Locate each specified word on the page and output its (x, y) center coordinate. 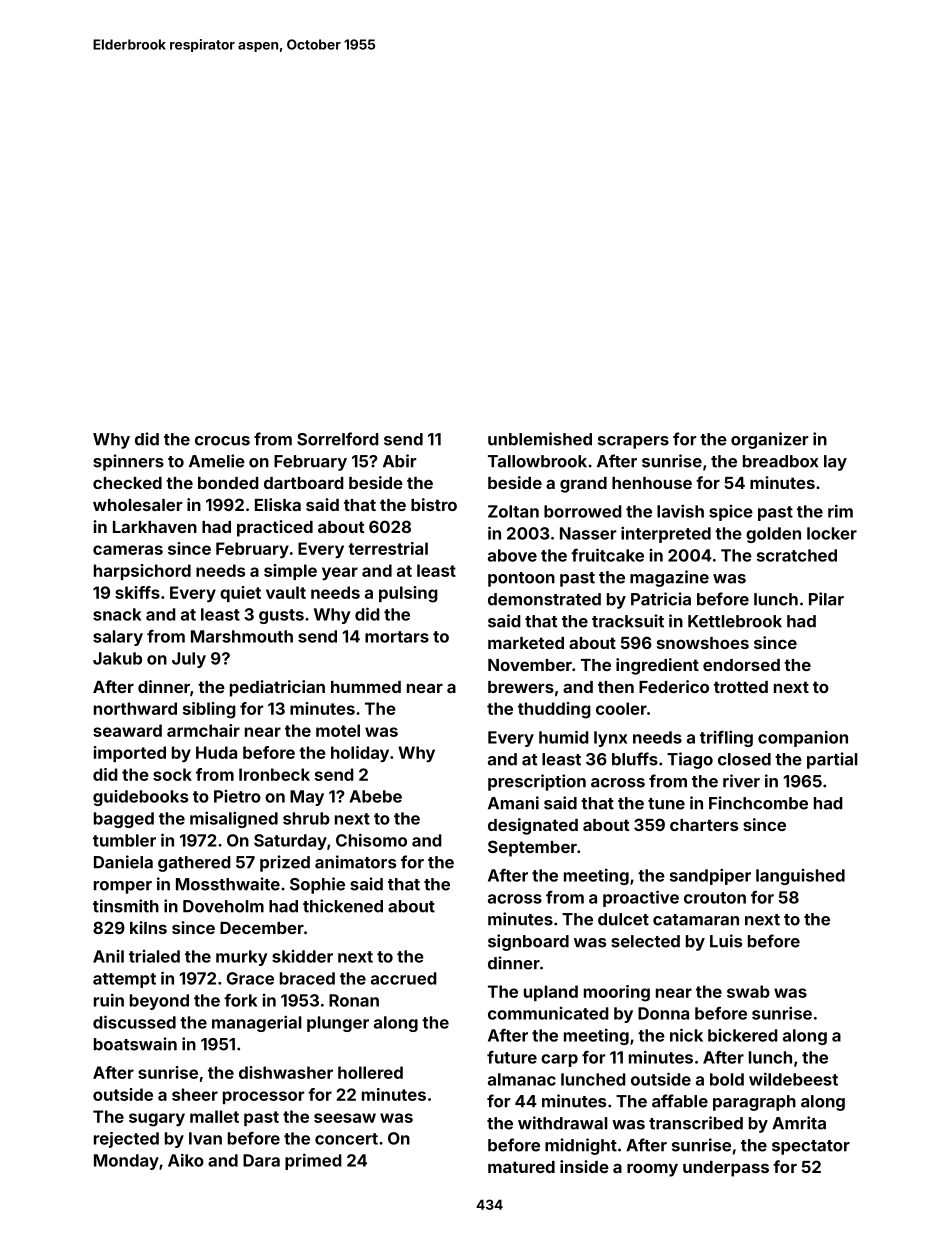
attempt (124, 980)
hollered (370, 1072)
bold (727, 1079)
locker (832, 533)
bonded (228, 483)
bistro (434, 504)
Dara (261, 1160)
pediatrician (277, 688)
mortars (397, 637)
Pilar (826, 599)
